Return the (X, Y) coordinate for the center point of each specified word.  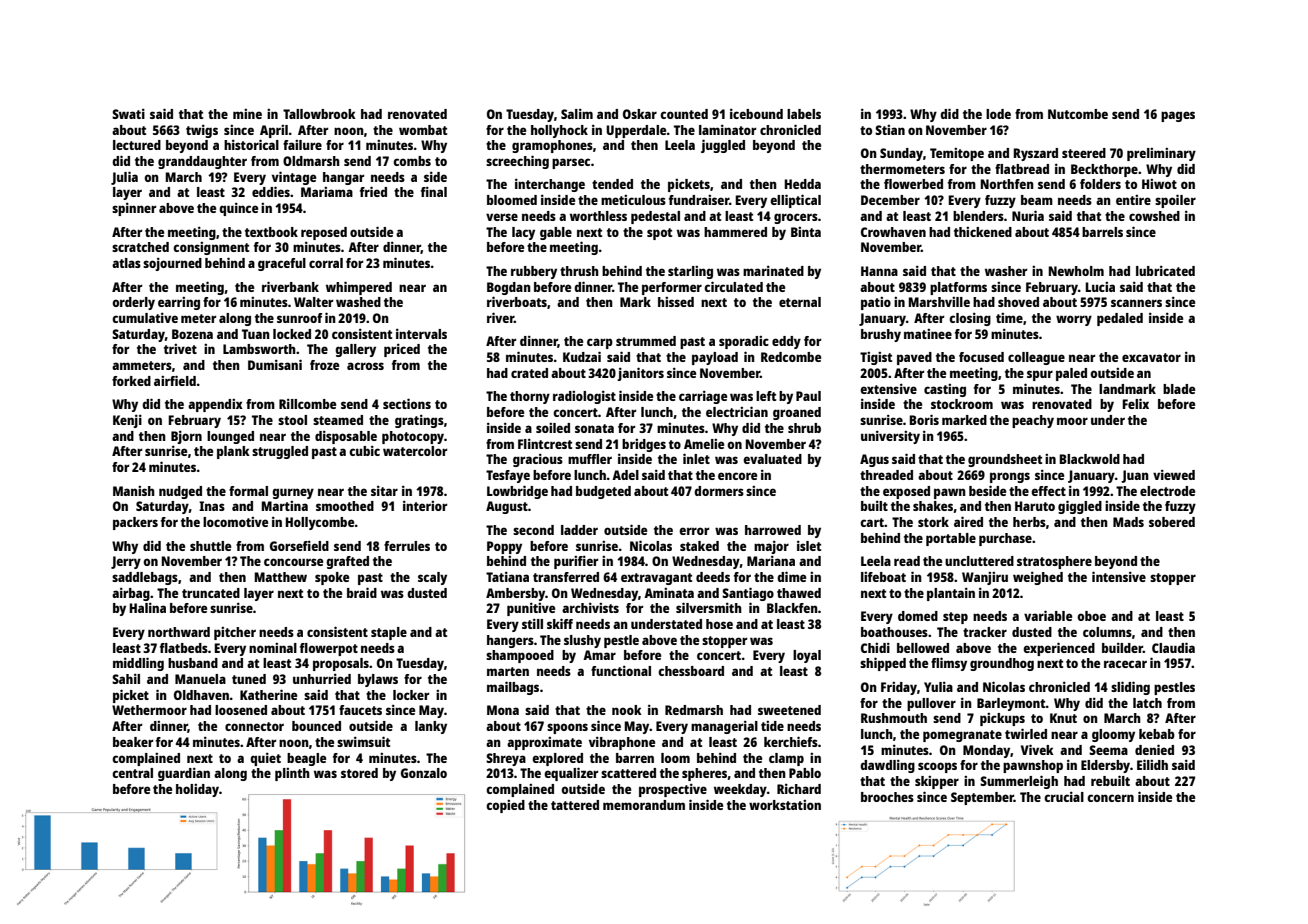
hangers (510, 641)
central (132, 773)
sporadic (744, 342)
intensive (1119, 576)
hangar (343, 178)
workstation (785, 805)
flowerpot (329, 649)
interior (425, 506)
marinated (773, 271)
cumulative (145, 318)
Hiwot (1159, 184)
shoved (1018, 302)
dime (791, 576)
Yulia (938, 687)
